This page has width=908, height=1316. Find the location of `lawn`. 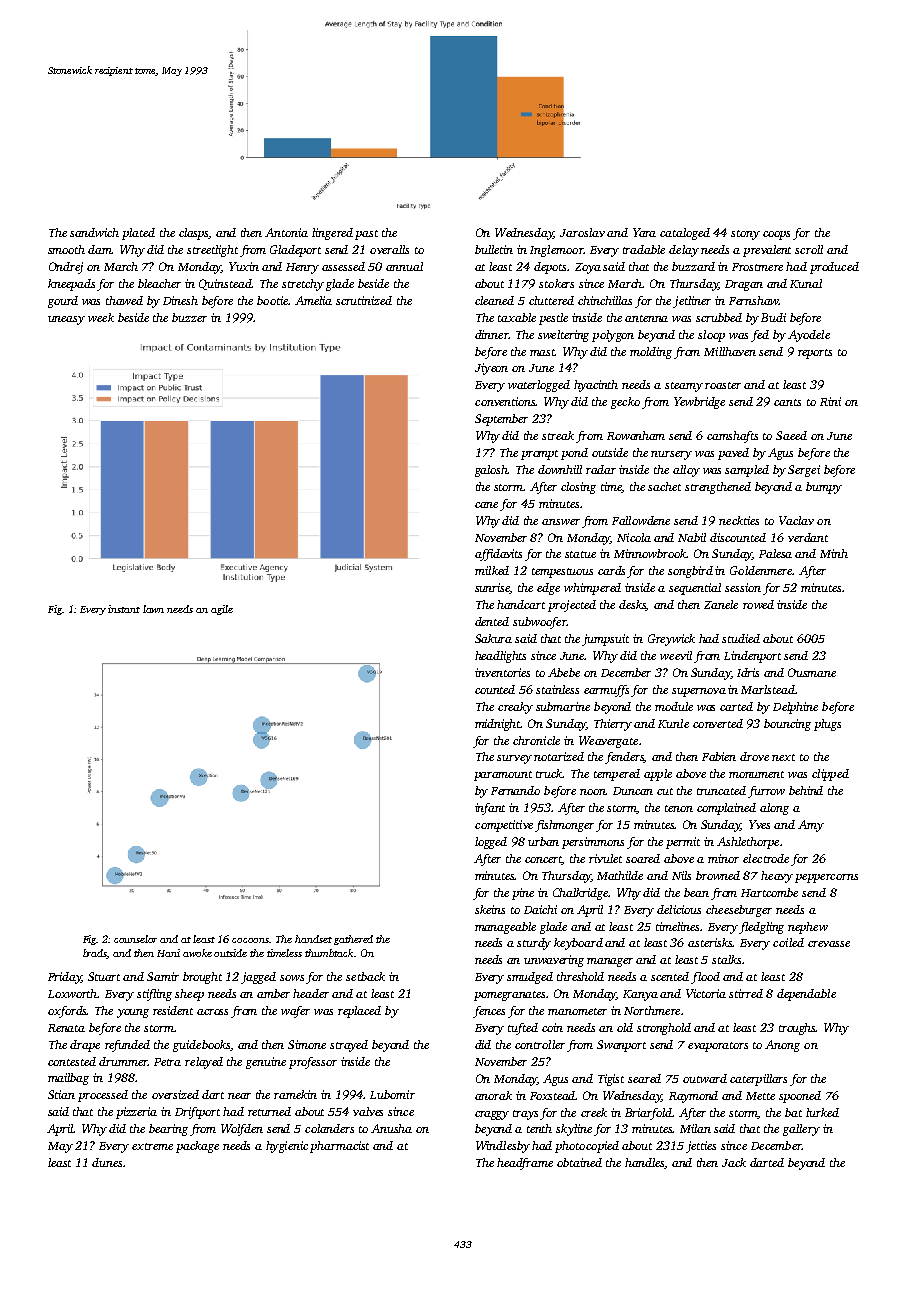

lawn is located at coordinates (153, 609).
